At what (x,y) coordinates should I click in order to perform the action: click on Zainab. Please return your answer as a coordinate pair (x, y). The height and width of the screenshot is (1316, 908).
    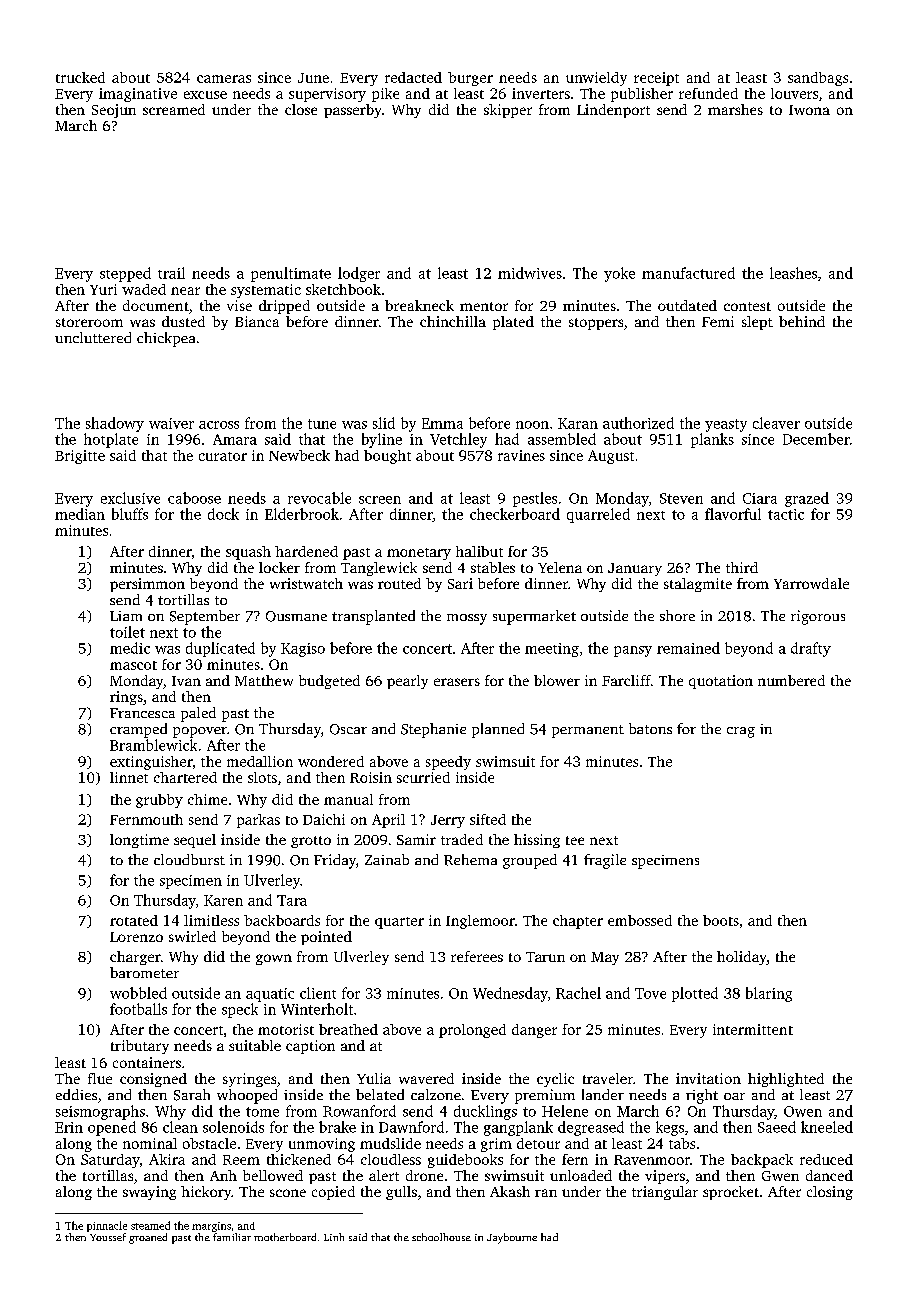
    Looking at the image, I should click on (387, 859).
